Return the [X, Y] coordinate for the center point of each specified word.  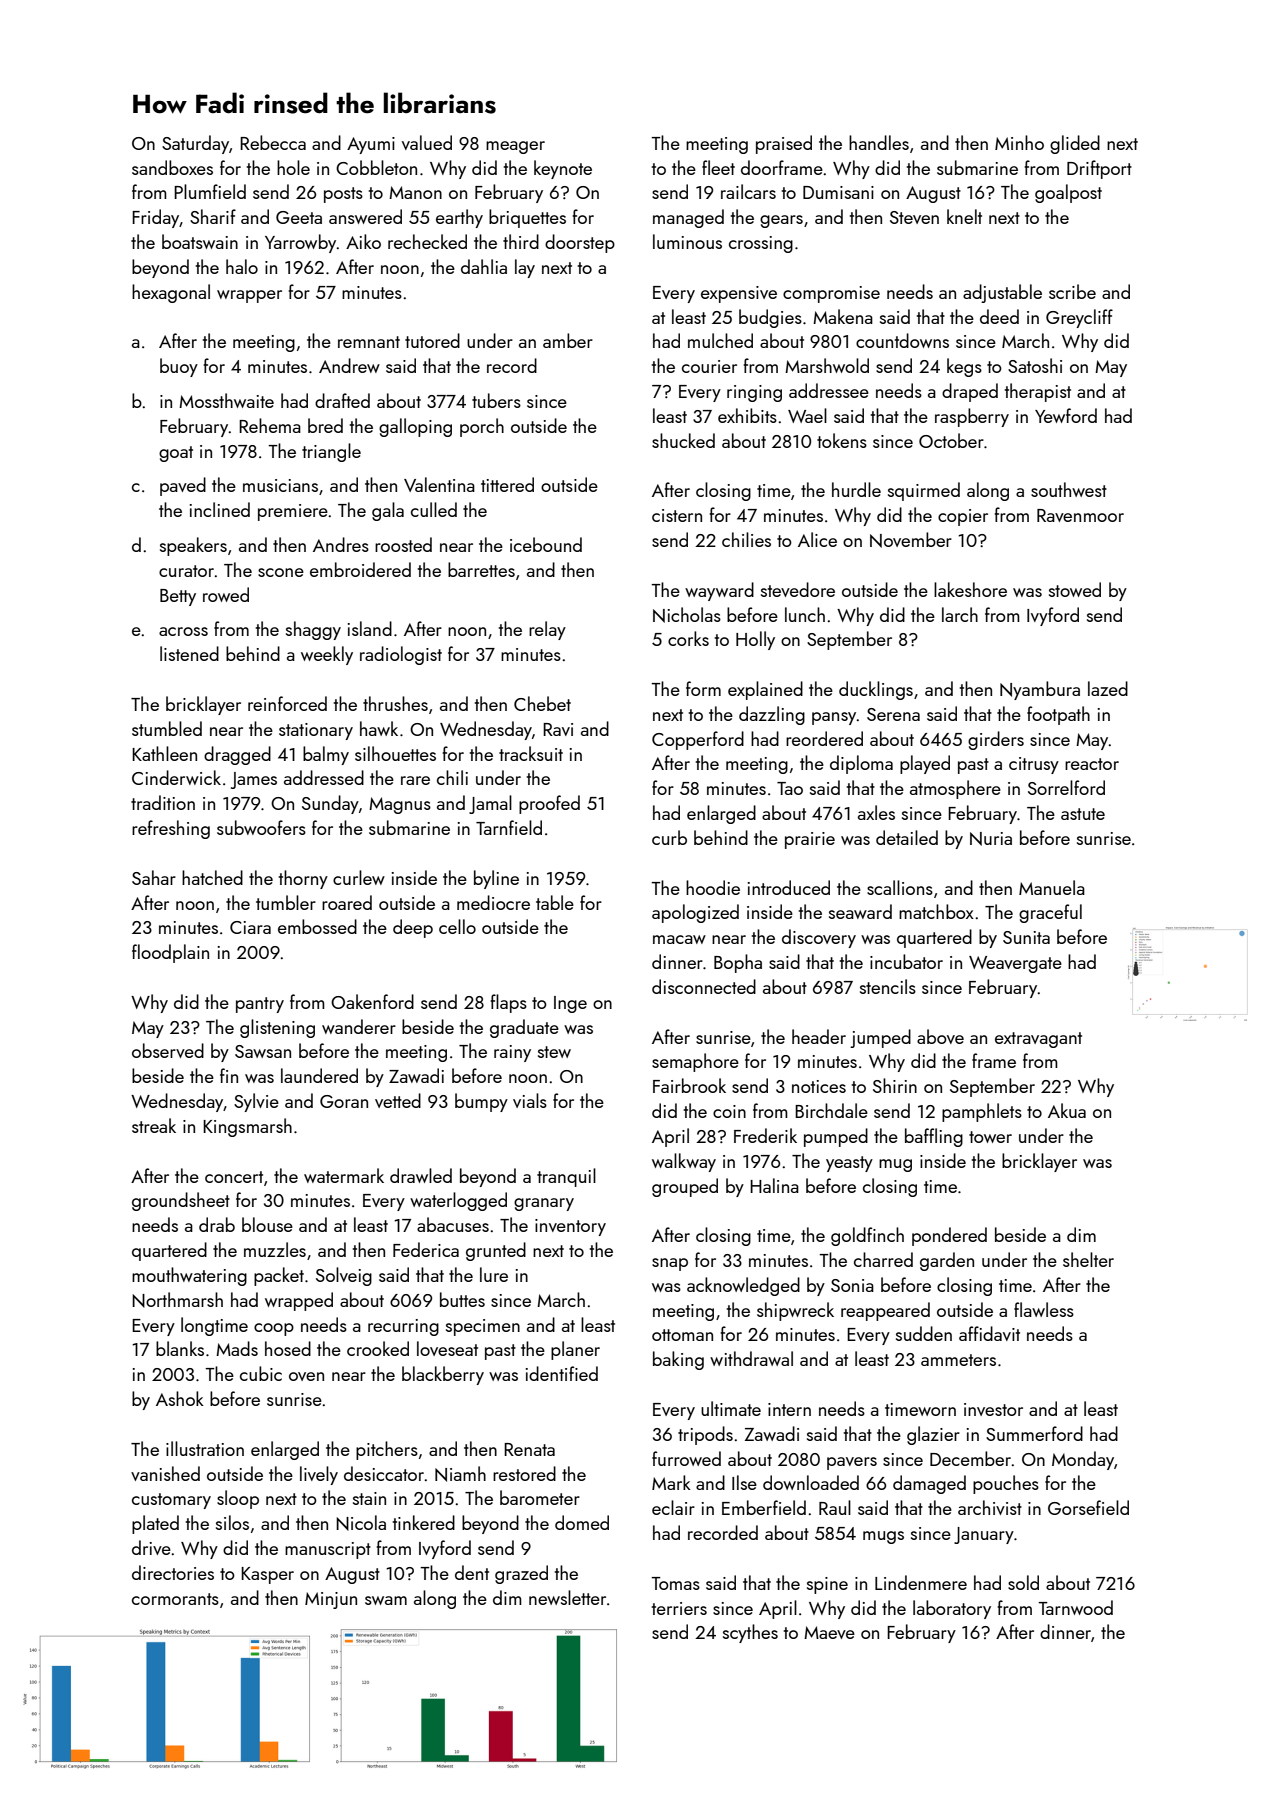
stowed [1075, 589]
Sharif [213, 216]
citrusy [1034, 765]
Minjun [331, 1600]
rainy [512, 1053]
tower [990, 1137]
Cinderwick [176, 777]
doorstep [580, 243]
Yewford [1066, 415]
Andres [341, 544]
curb [669, 837]
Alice [817, 539]
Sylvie [256, 1102]
